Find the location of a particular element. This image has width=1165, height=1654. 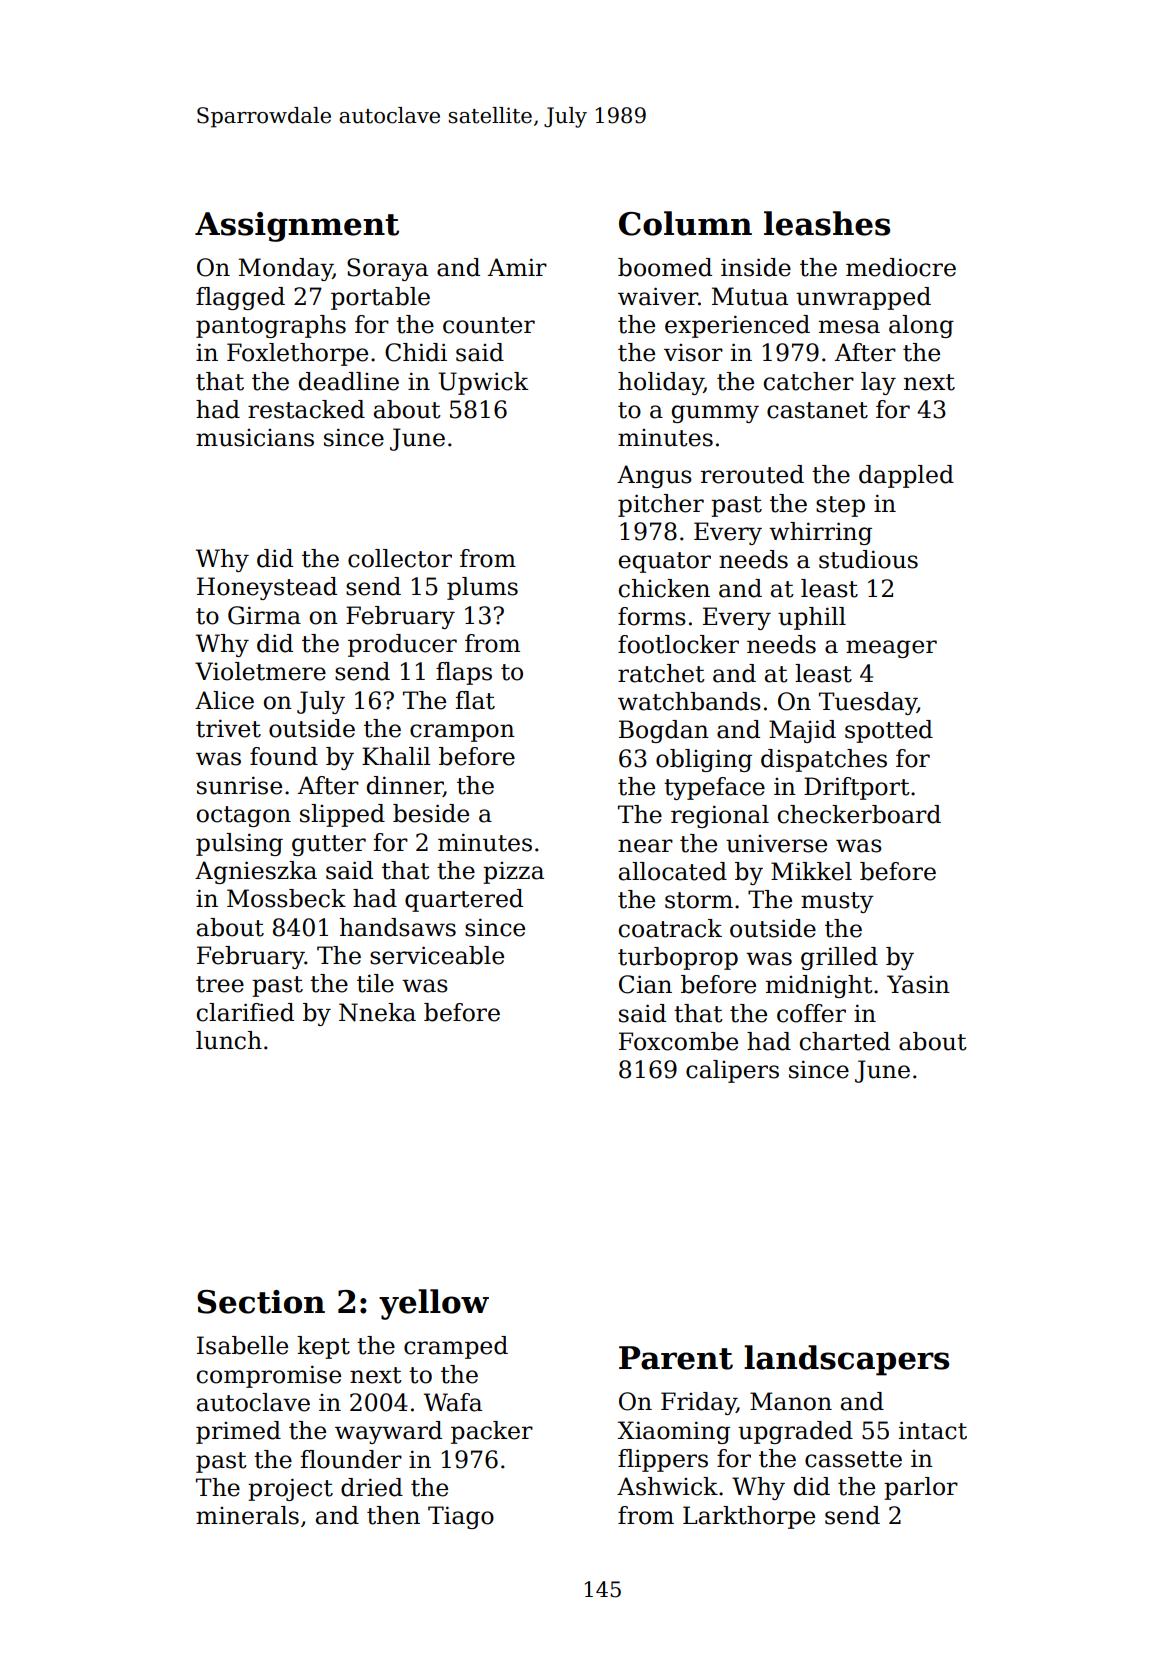

compromise is located at coordinates (269, 1376).
